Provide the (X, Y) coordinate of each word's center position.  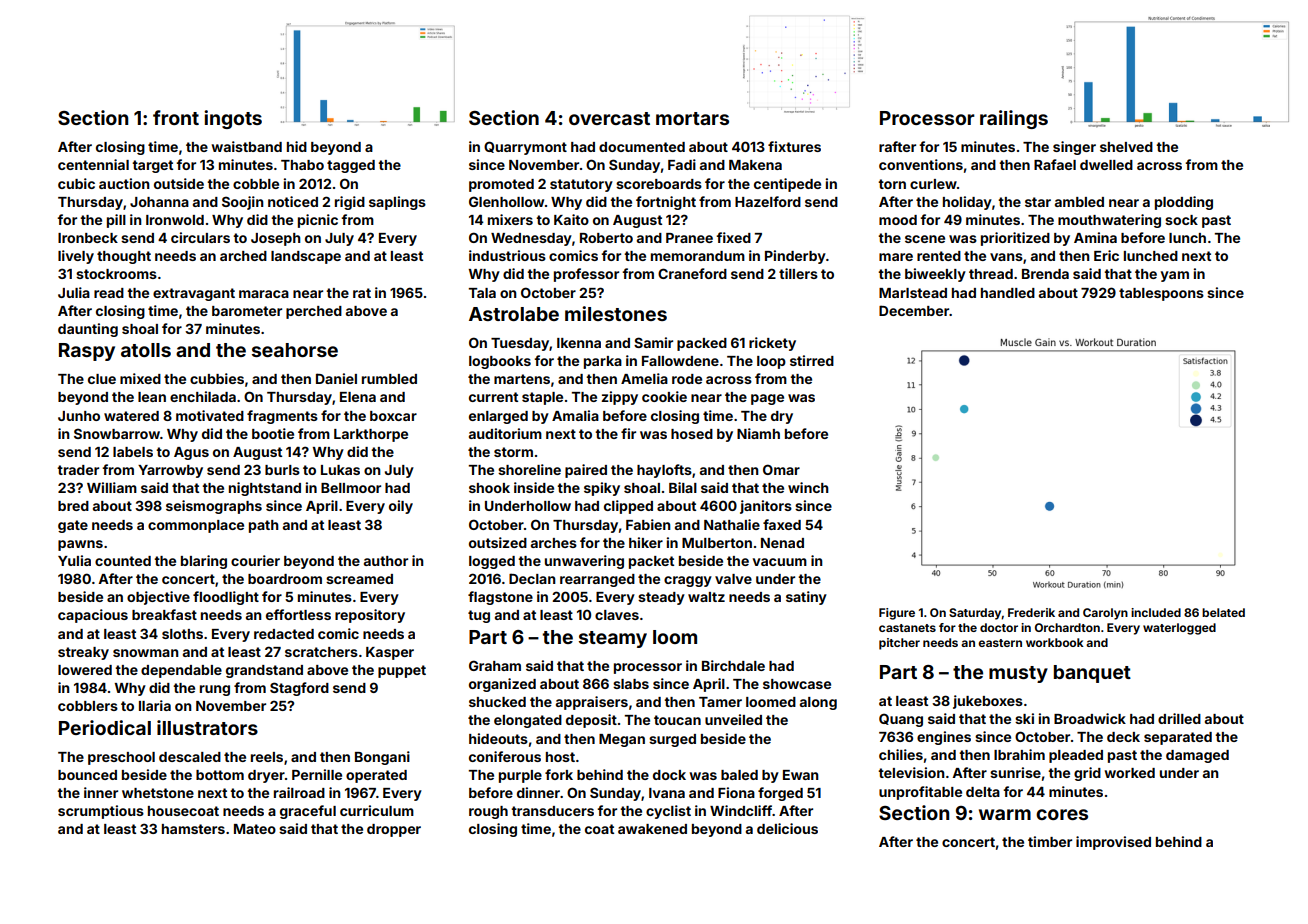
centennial (93, 164)
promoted (501, 185)
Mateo (255, 829)
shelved (1126, 147)
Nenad (782, 543)
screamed (359, 579)
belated (1223, 612)
